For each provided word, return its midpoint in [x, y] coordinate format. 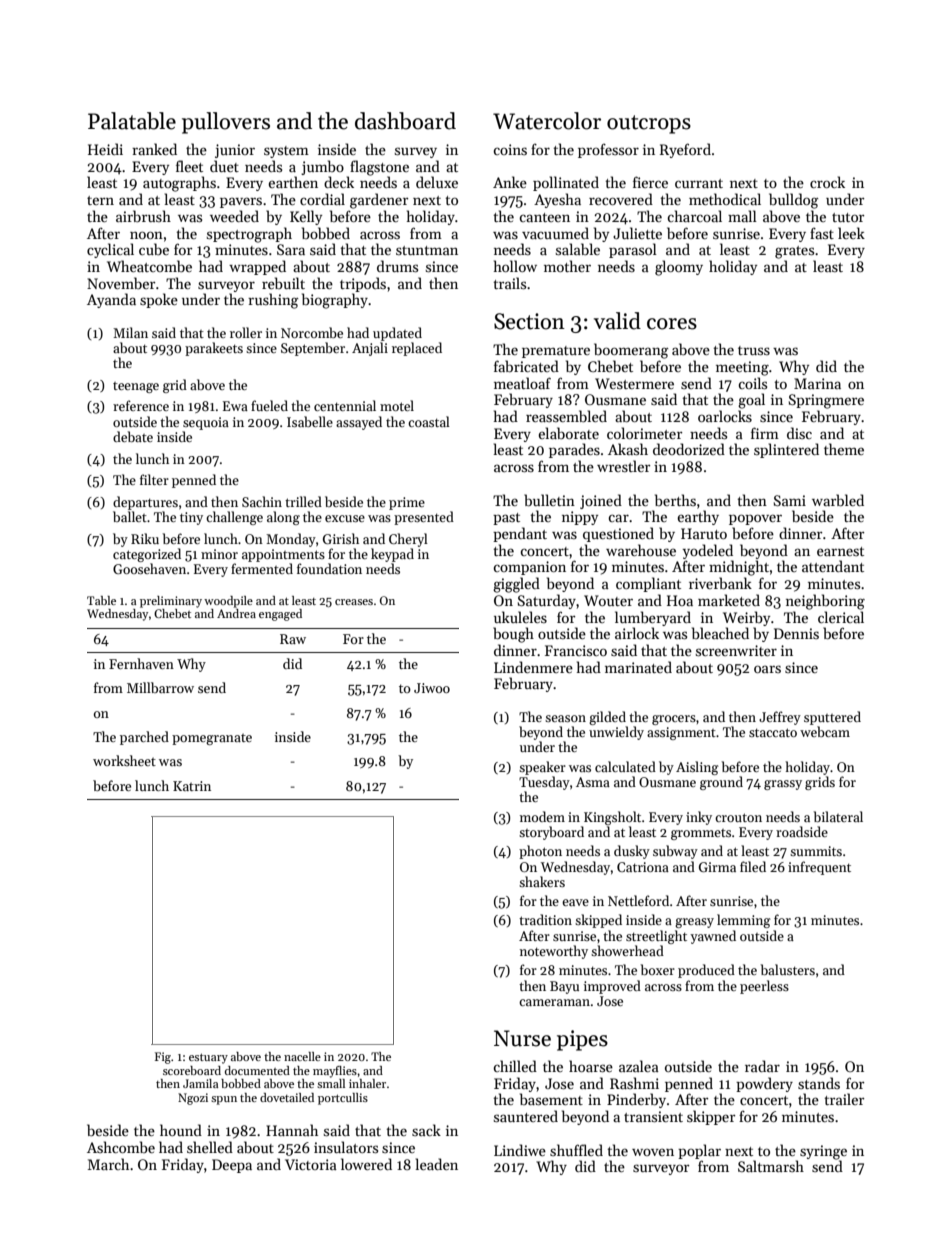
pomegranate [212, 739]
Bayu [564, 987]
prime [407, 503]
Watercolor [547, 121]
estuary [208, 1058]
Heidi [105, 149]
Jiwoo [432, 688]
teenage [136, 387]
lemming [744, 921]
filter [154, 479]
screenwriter [736, 650]
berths [675, 500]
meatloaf [522, 383]
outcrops [649, 124]
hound [181, 1130]
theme [844, 449]
